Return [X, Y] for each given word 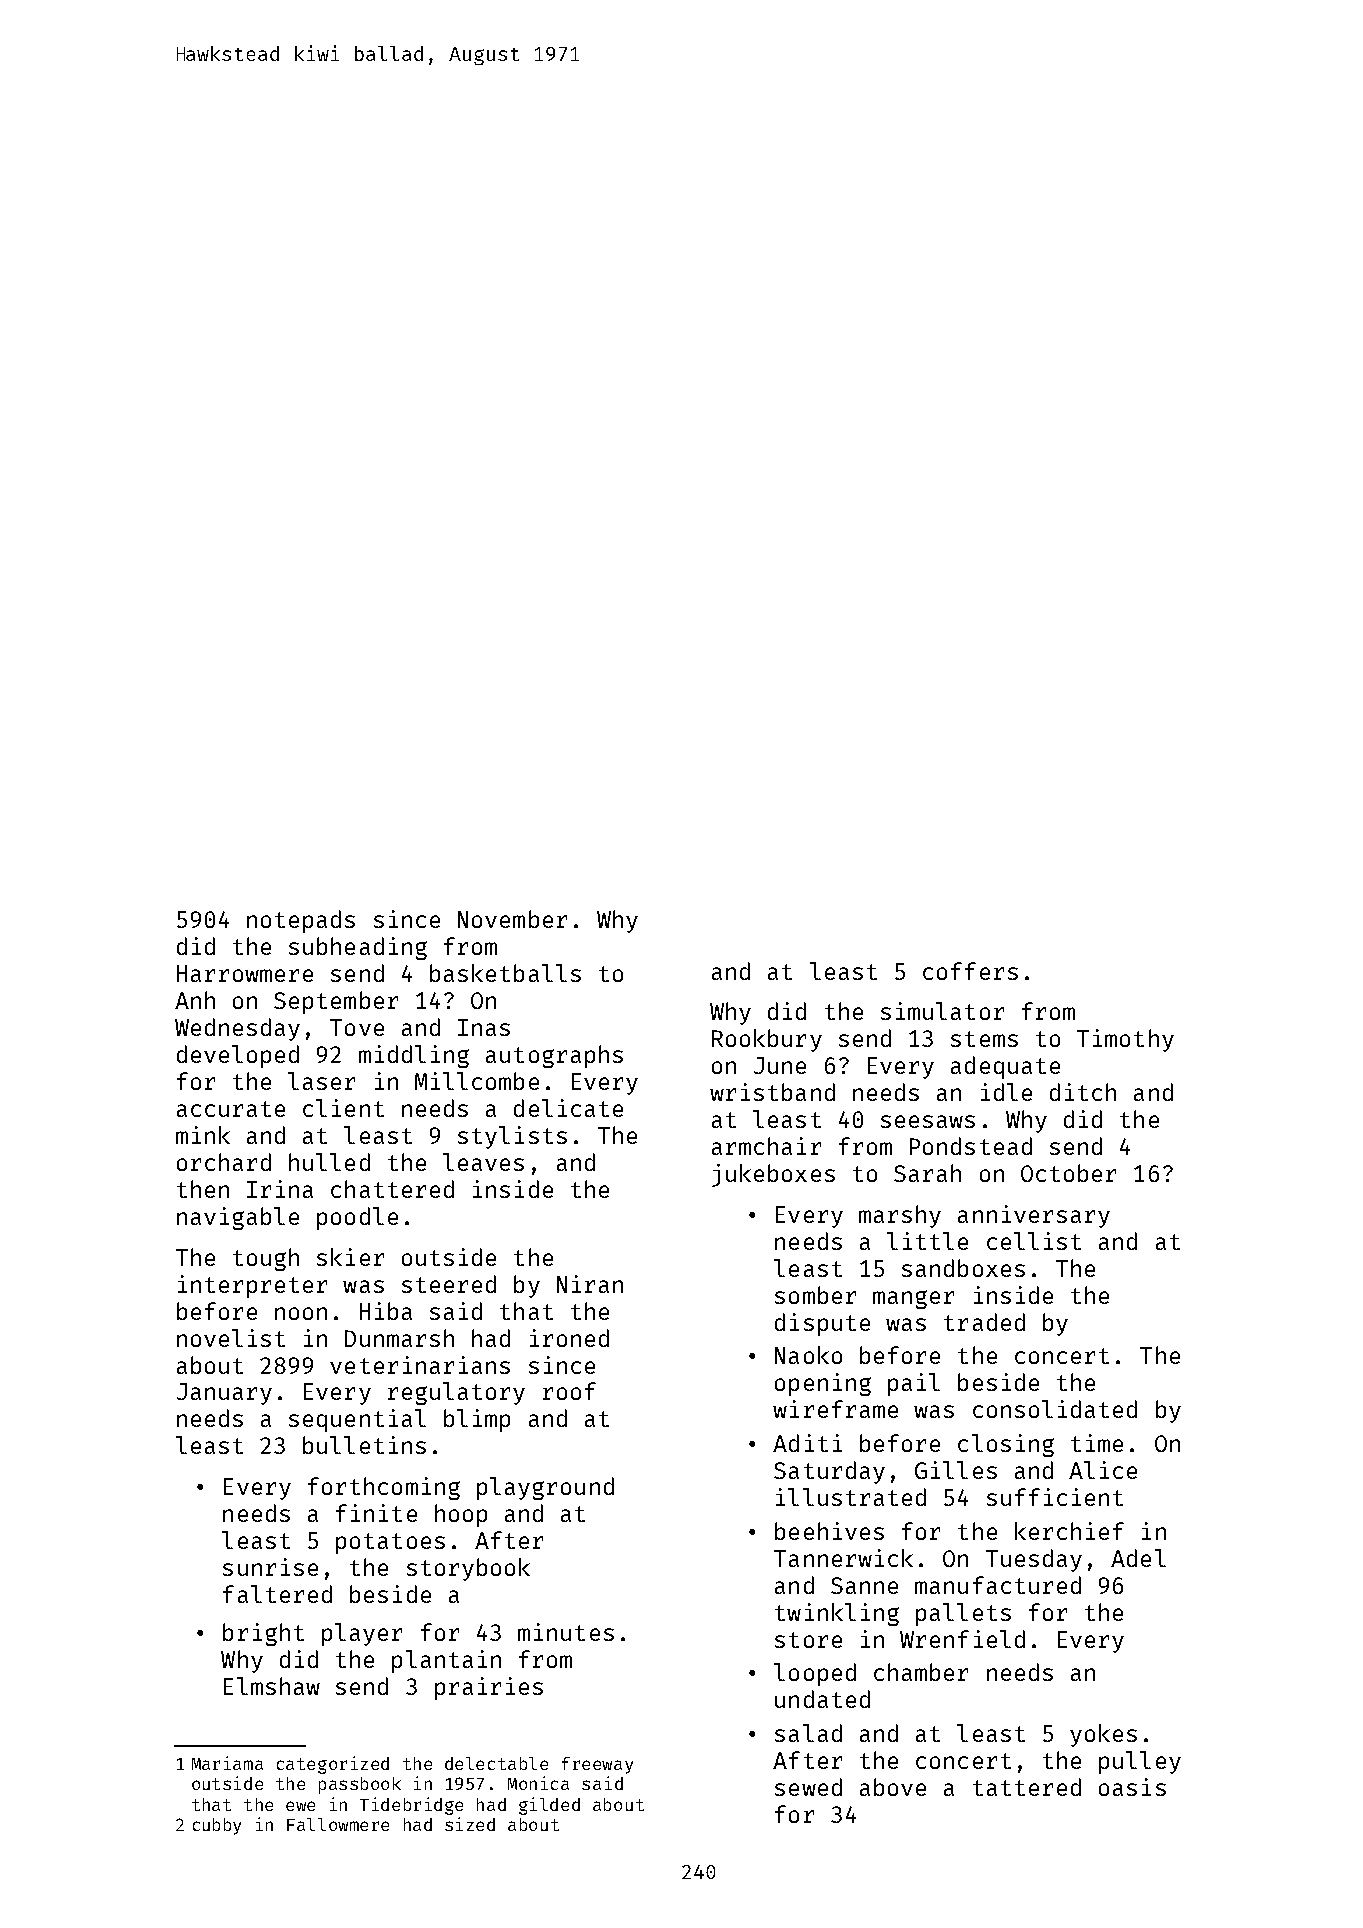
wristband [772, 1092]
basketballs [505, 973]
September [336, 1002]
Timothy [1125, 1040]
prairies [489, 1688]
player [362, 1634]
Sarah [927, 1173]
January [224, 1394]
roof [569, 1391]
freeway [597, 1765]
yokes [1103, 1735]
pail [914, 1384]
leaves [483, 1162]
